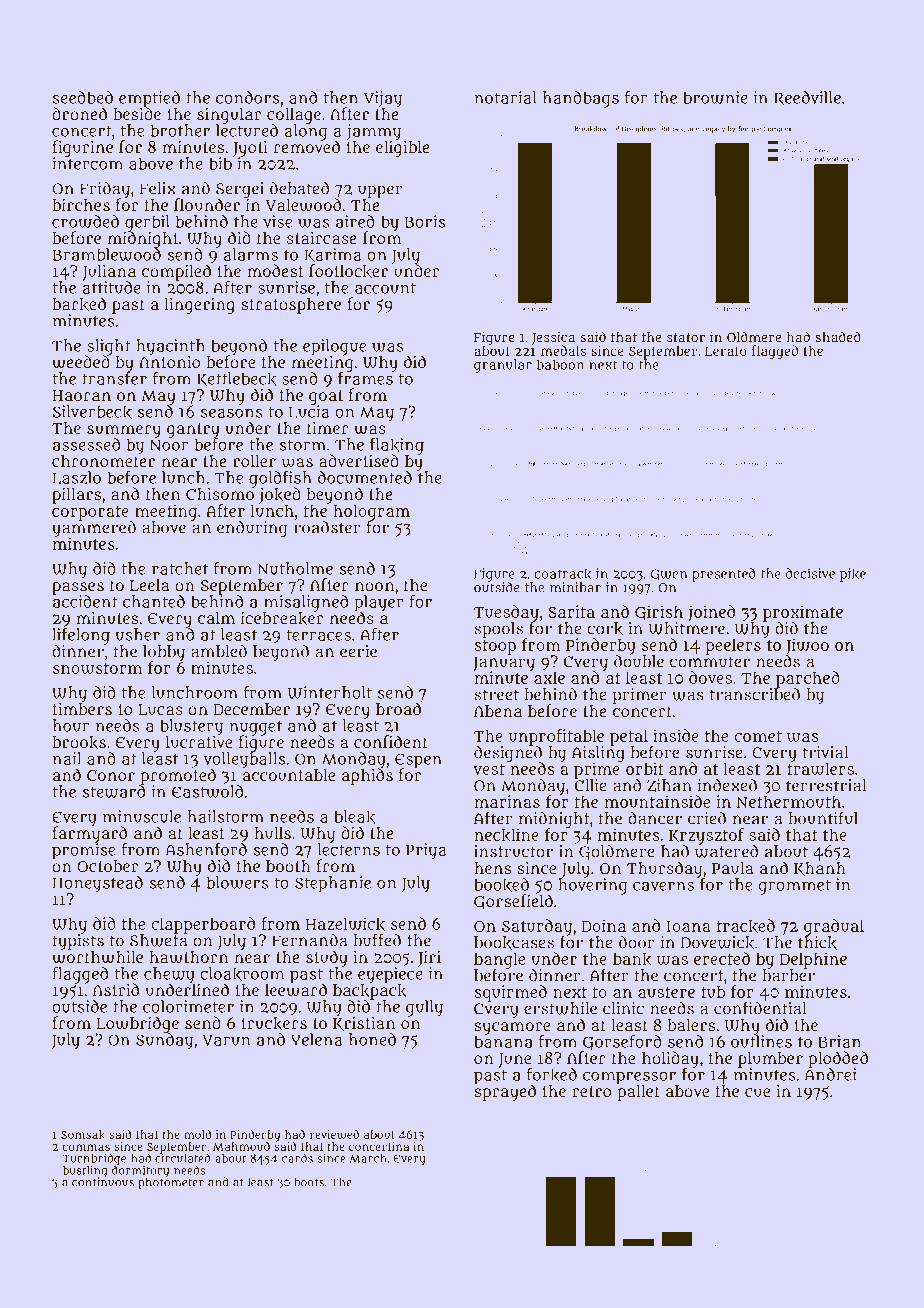  Describe the element at coordinates (807, 98) in the screenshot. I see `Reedville` at that location.
